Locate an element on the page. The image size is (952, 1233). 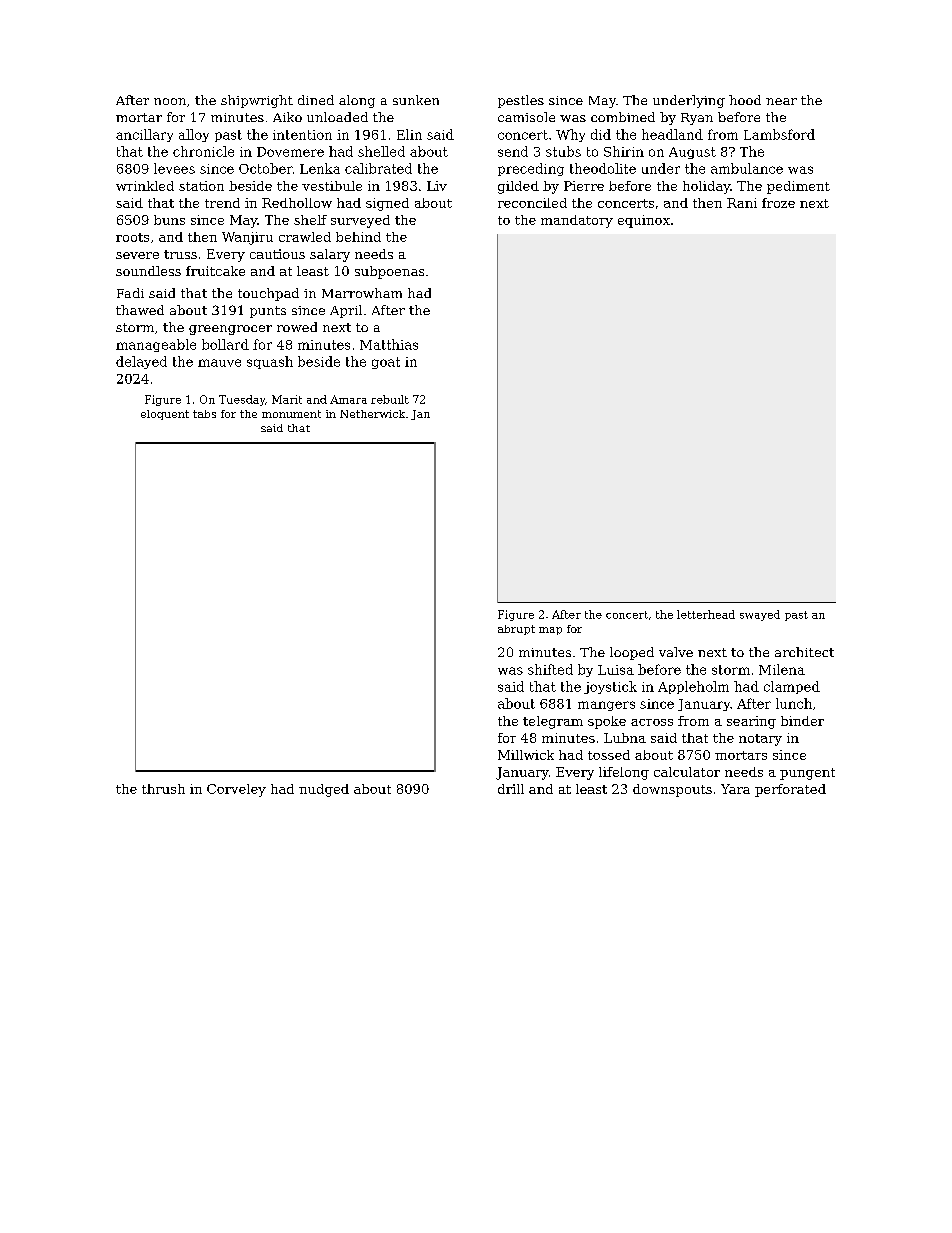
goat is located at coordinates (386, 363).
